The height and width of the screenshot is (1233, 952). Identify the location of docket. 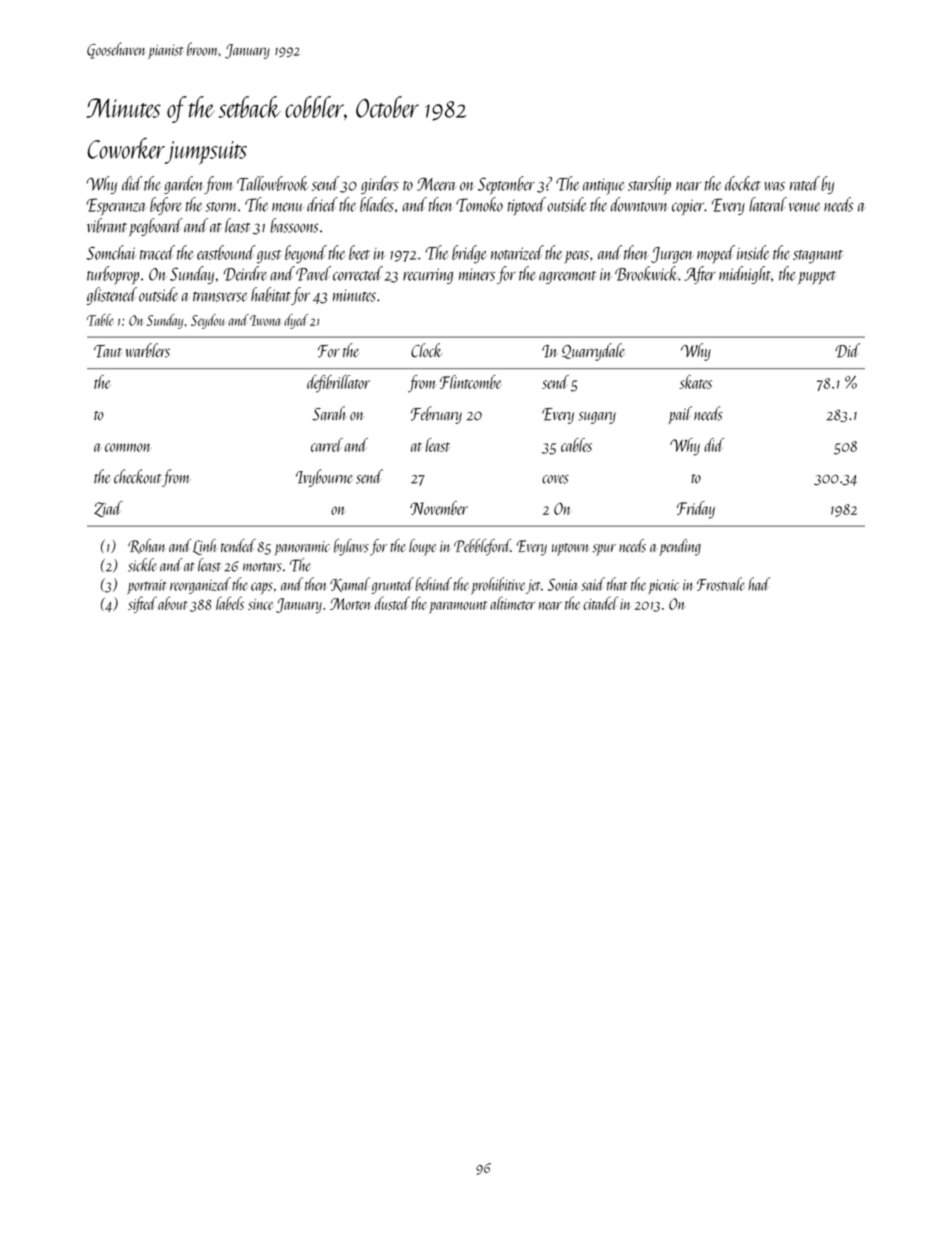
(743, 183).
